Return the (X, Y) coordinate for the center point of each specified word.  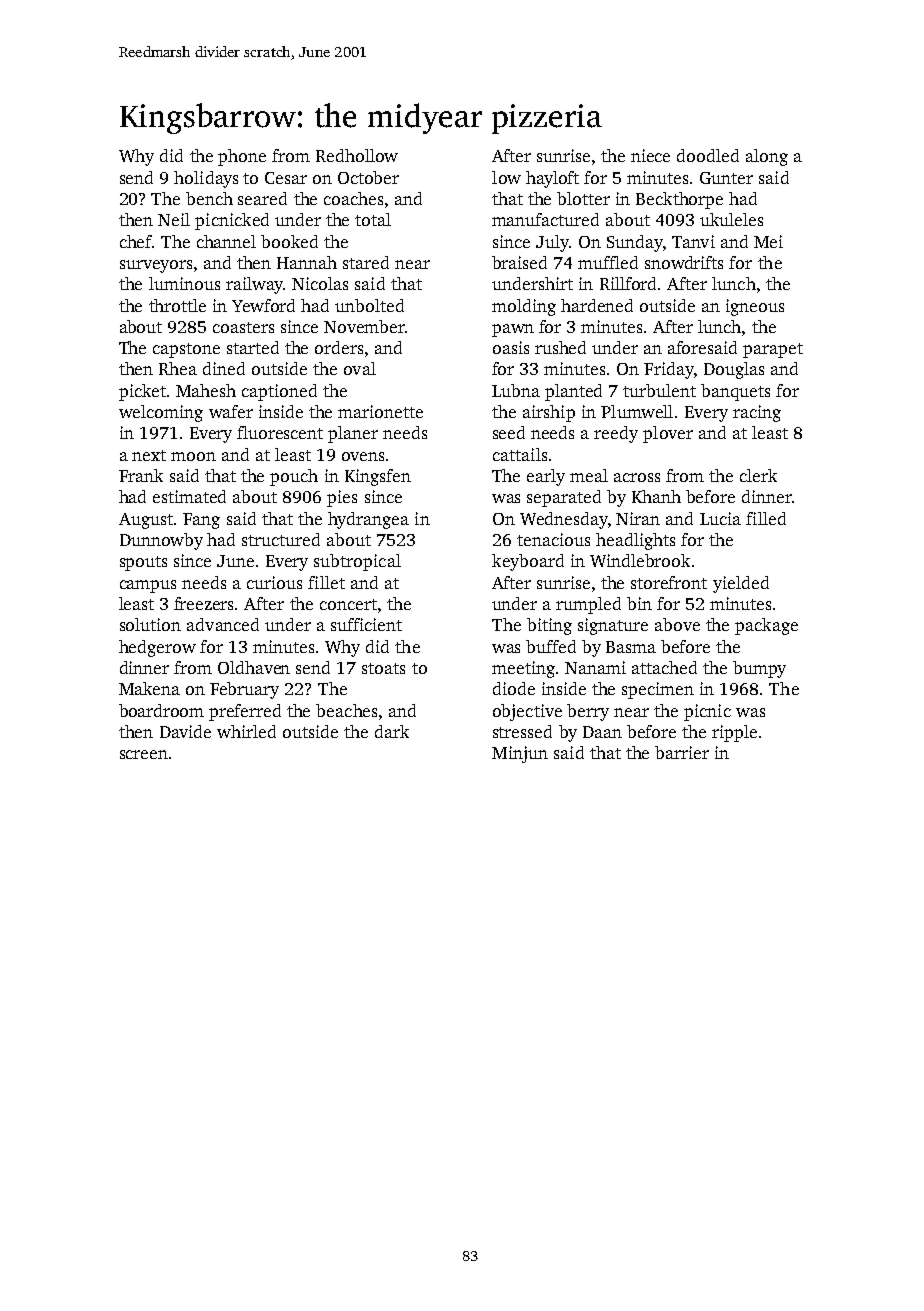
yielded (741, 584)
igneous (755, 307)
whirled (246, 731)
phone (242, 157)
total (373, 219)
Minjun (520, 754)
